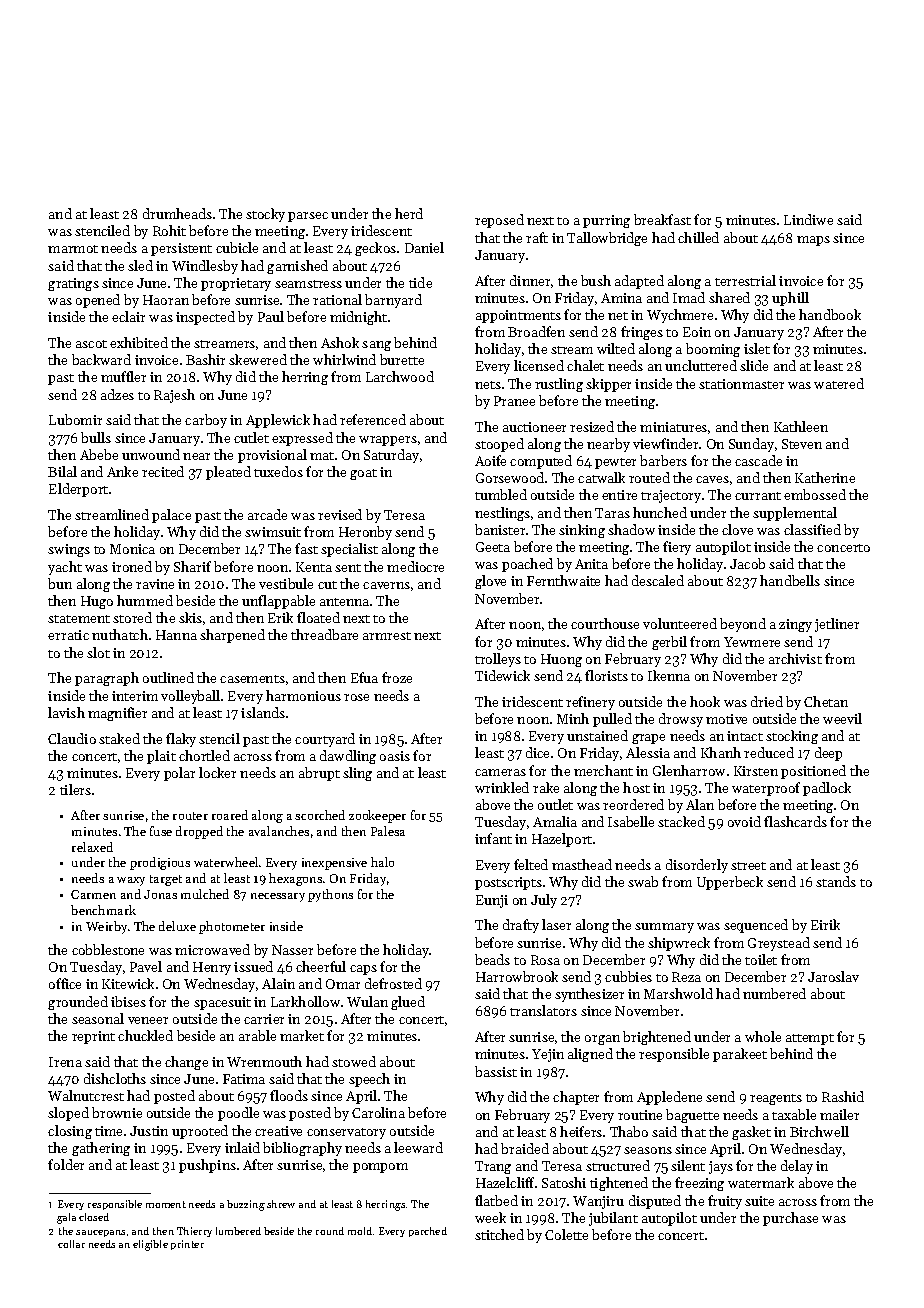  I want to click on Windlesby, so click(205, 267).
